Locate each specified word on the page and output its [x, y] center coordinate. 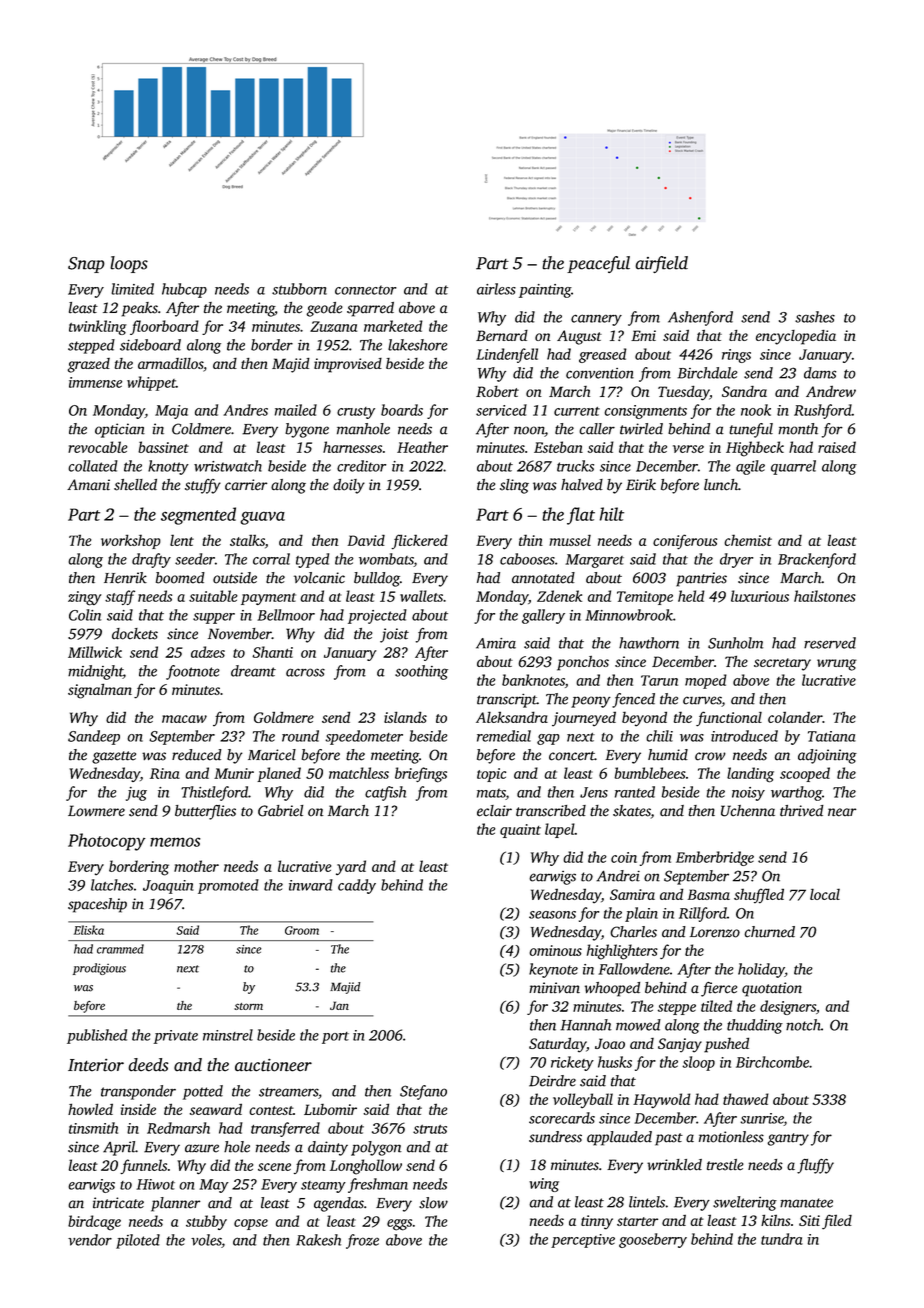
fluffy [815, 1166]
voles [206, 1241]
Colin [85, 615]
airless [496, 289]
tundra [782, 1239]
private [175, 1037]
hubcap [184, 290]
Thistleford [214, 793]
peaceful [598, 264]
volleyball [583, 1101]
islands [405, 717]
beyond [644, 719]
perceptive [583, 1241]
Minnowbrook [629, 615]
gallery [543, 616]
